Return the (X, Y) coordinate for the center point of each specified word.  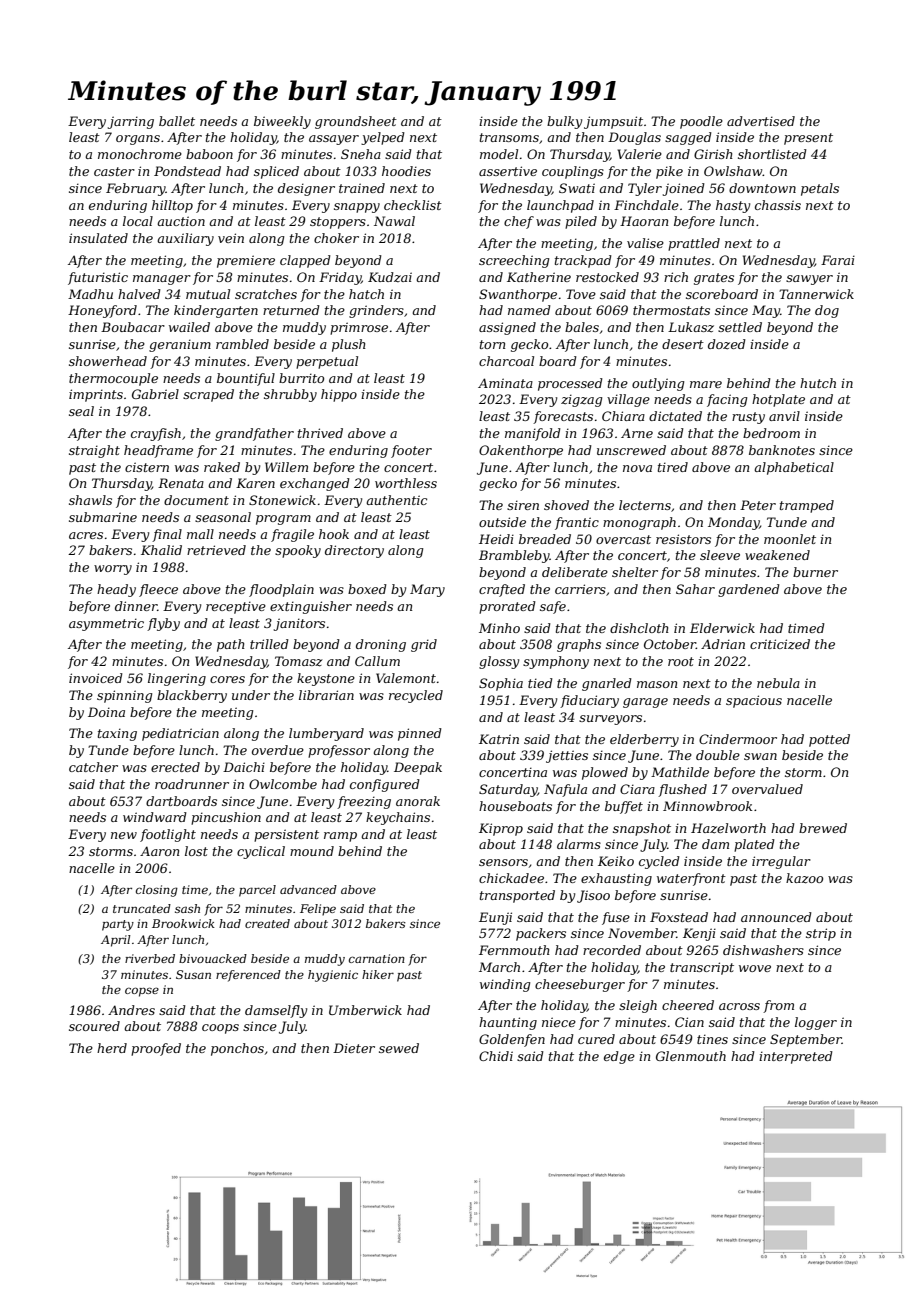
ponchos (237, 1049)
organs (138, 140)
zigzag (581, 400)
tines (712, 1039)
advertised (761, 121)
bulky (564, 122)
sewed (399, 1048)
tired (673, 467)
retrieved (216, 550)
